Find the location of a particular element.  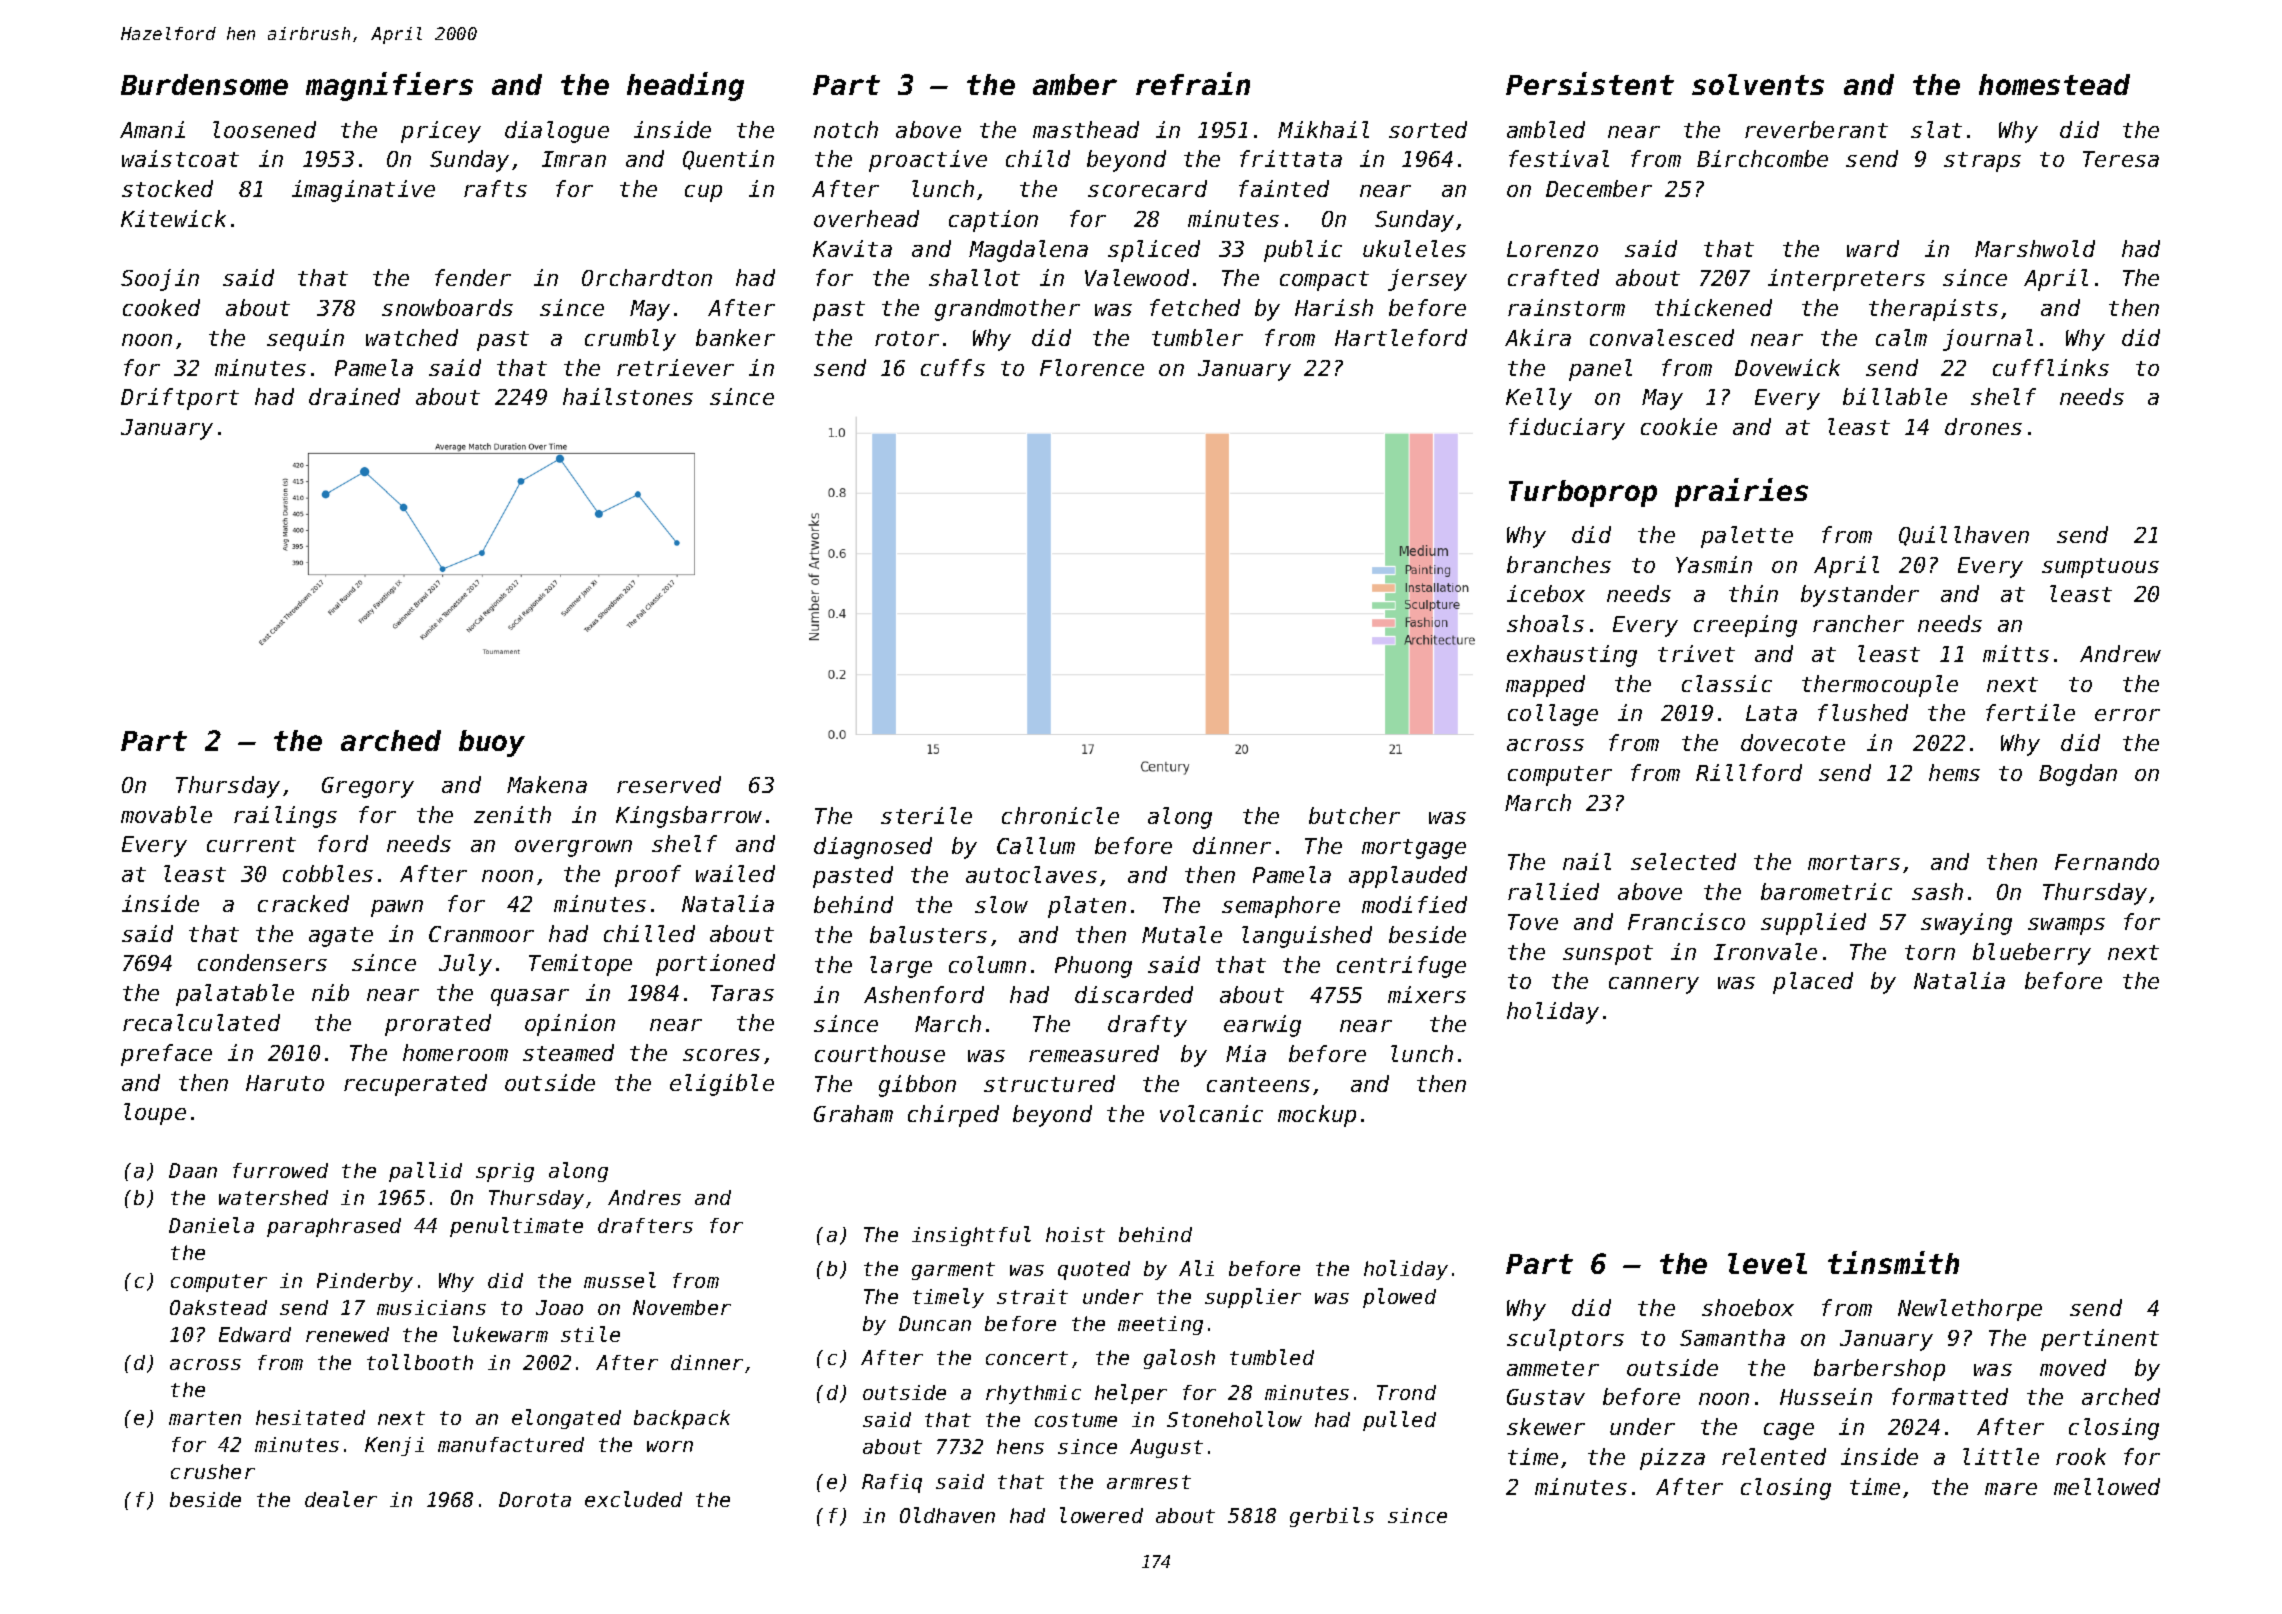

hesitated is located at coordinates (310, 1417).
